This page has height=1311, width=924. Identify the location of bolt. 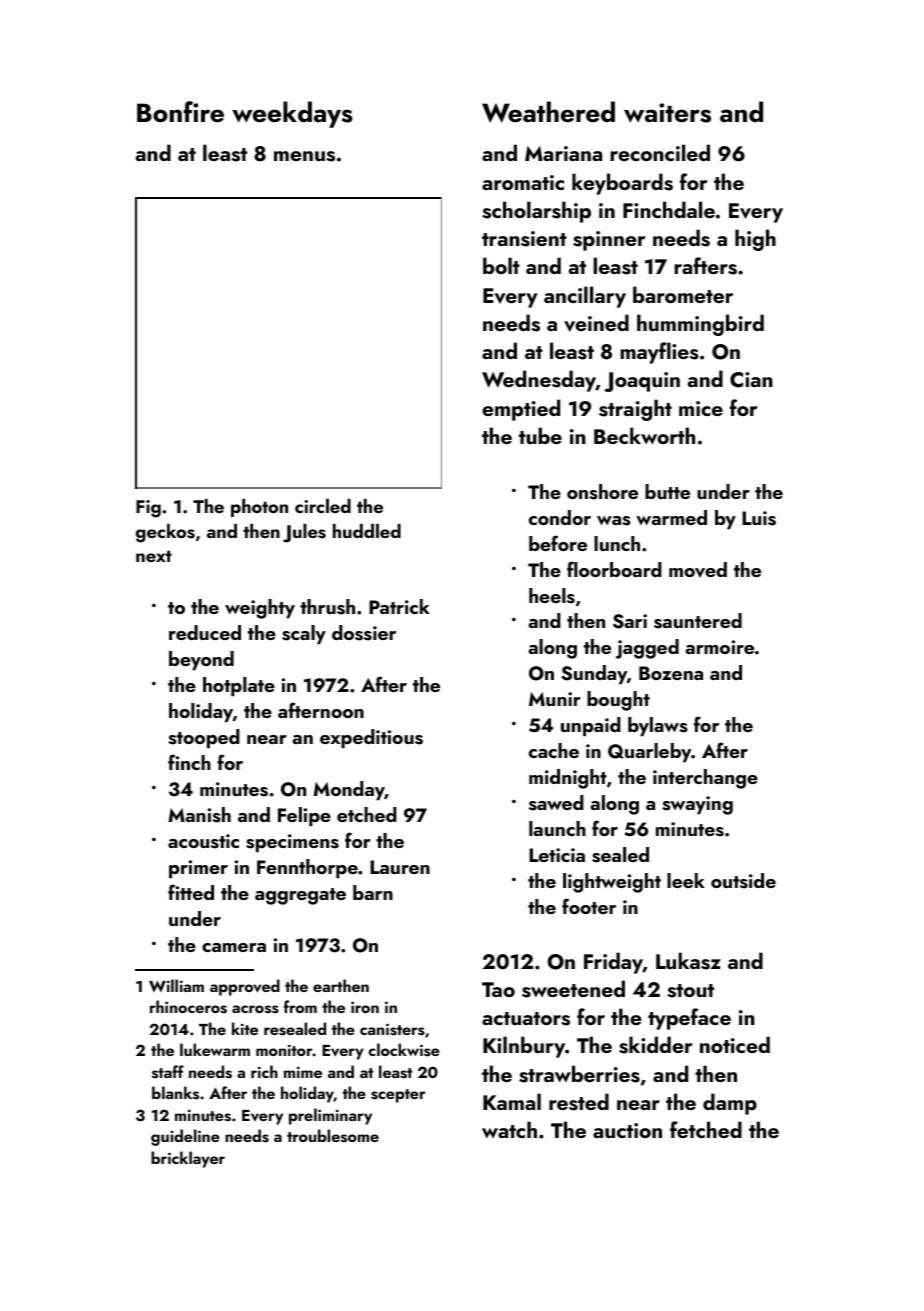
(501, 265).
